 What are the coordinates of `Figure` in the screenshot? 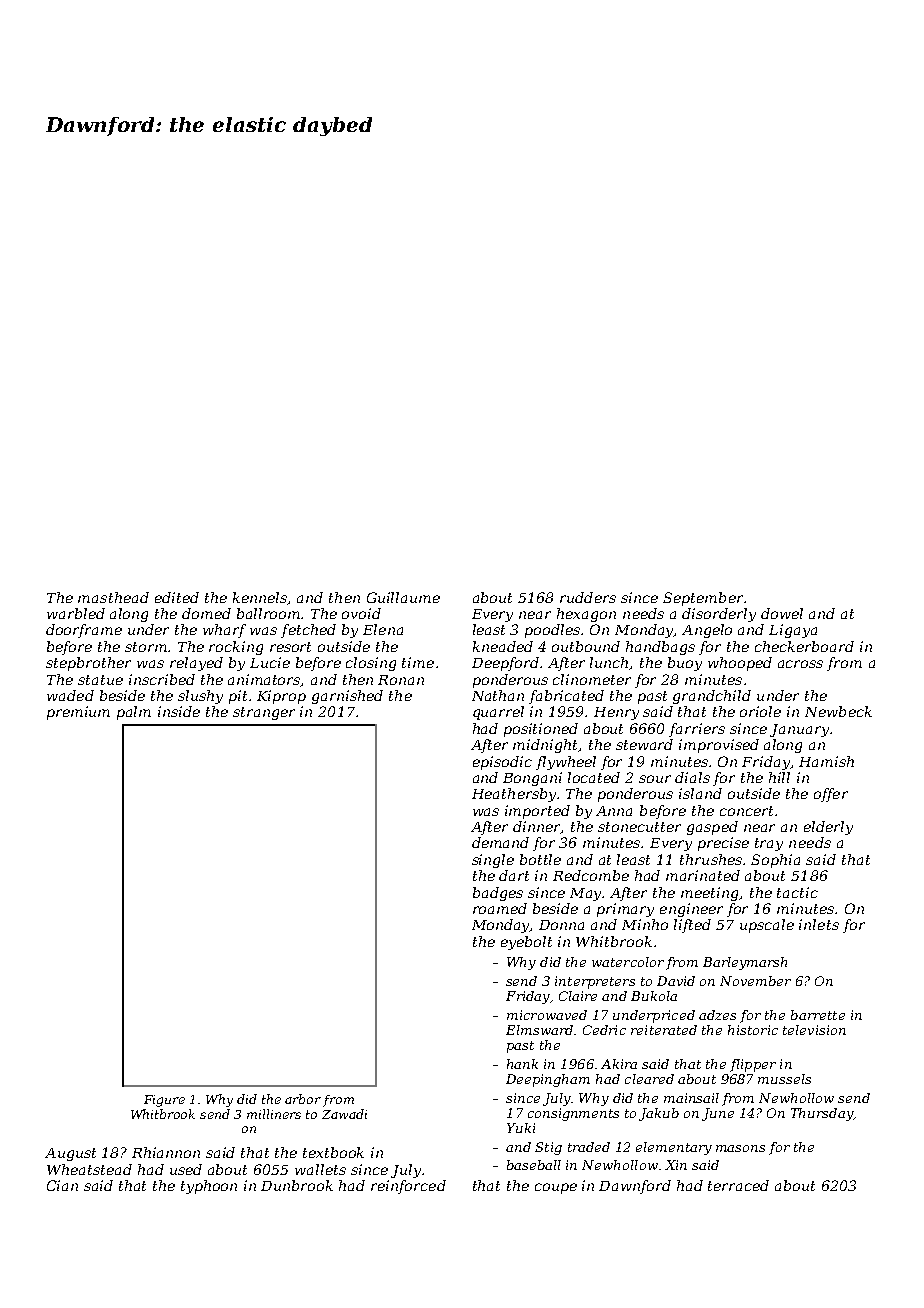 It's located at (164, 1101).
